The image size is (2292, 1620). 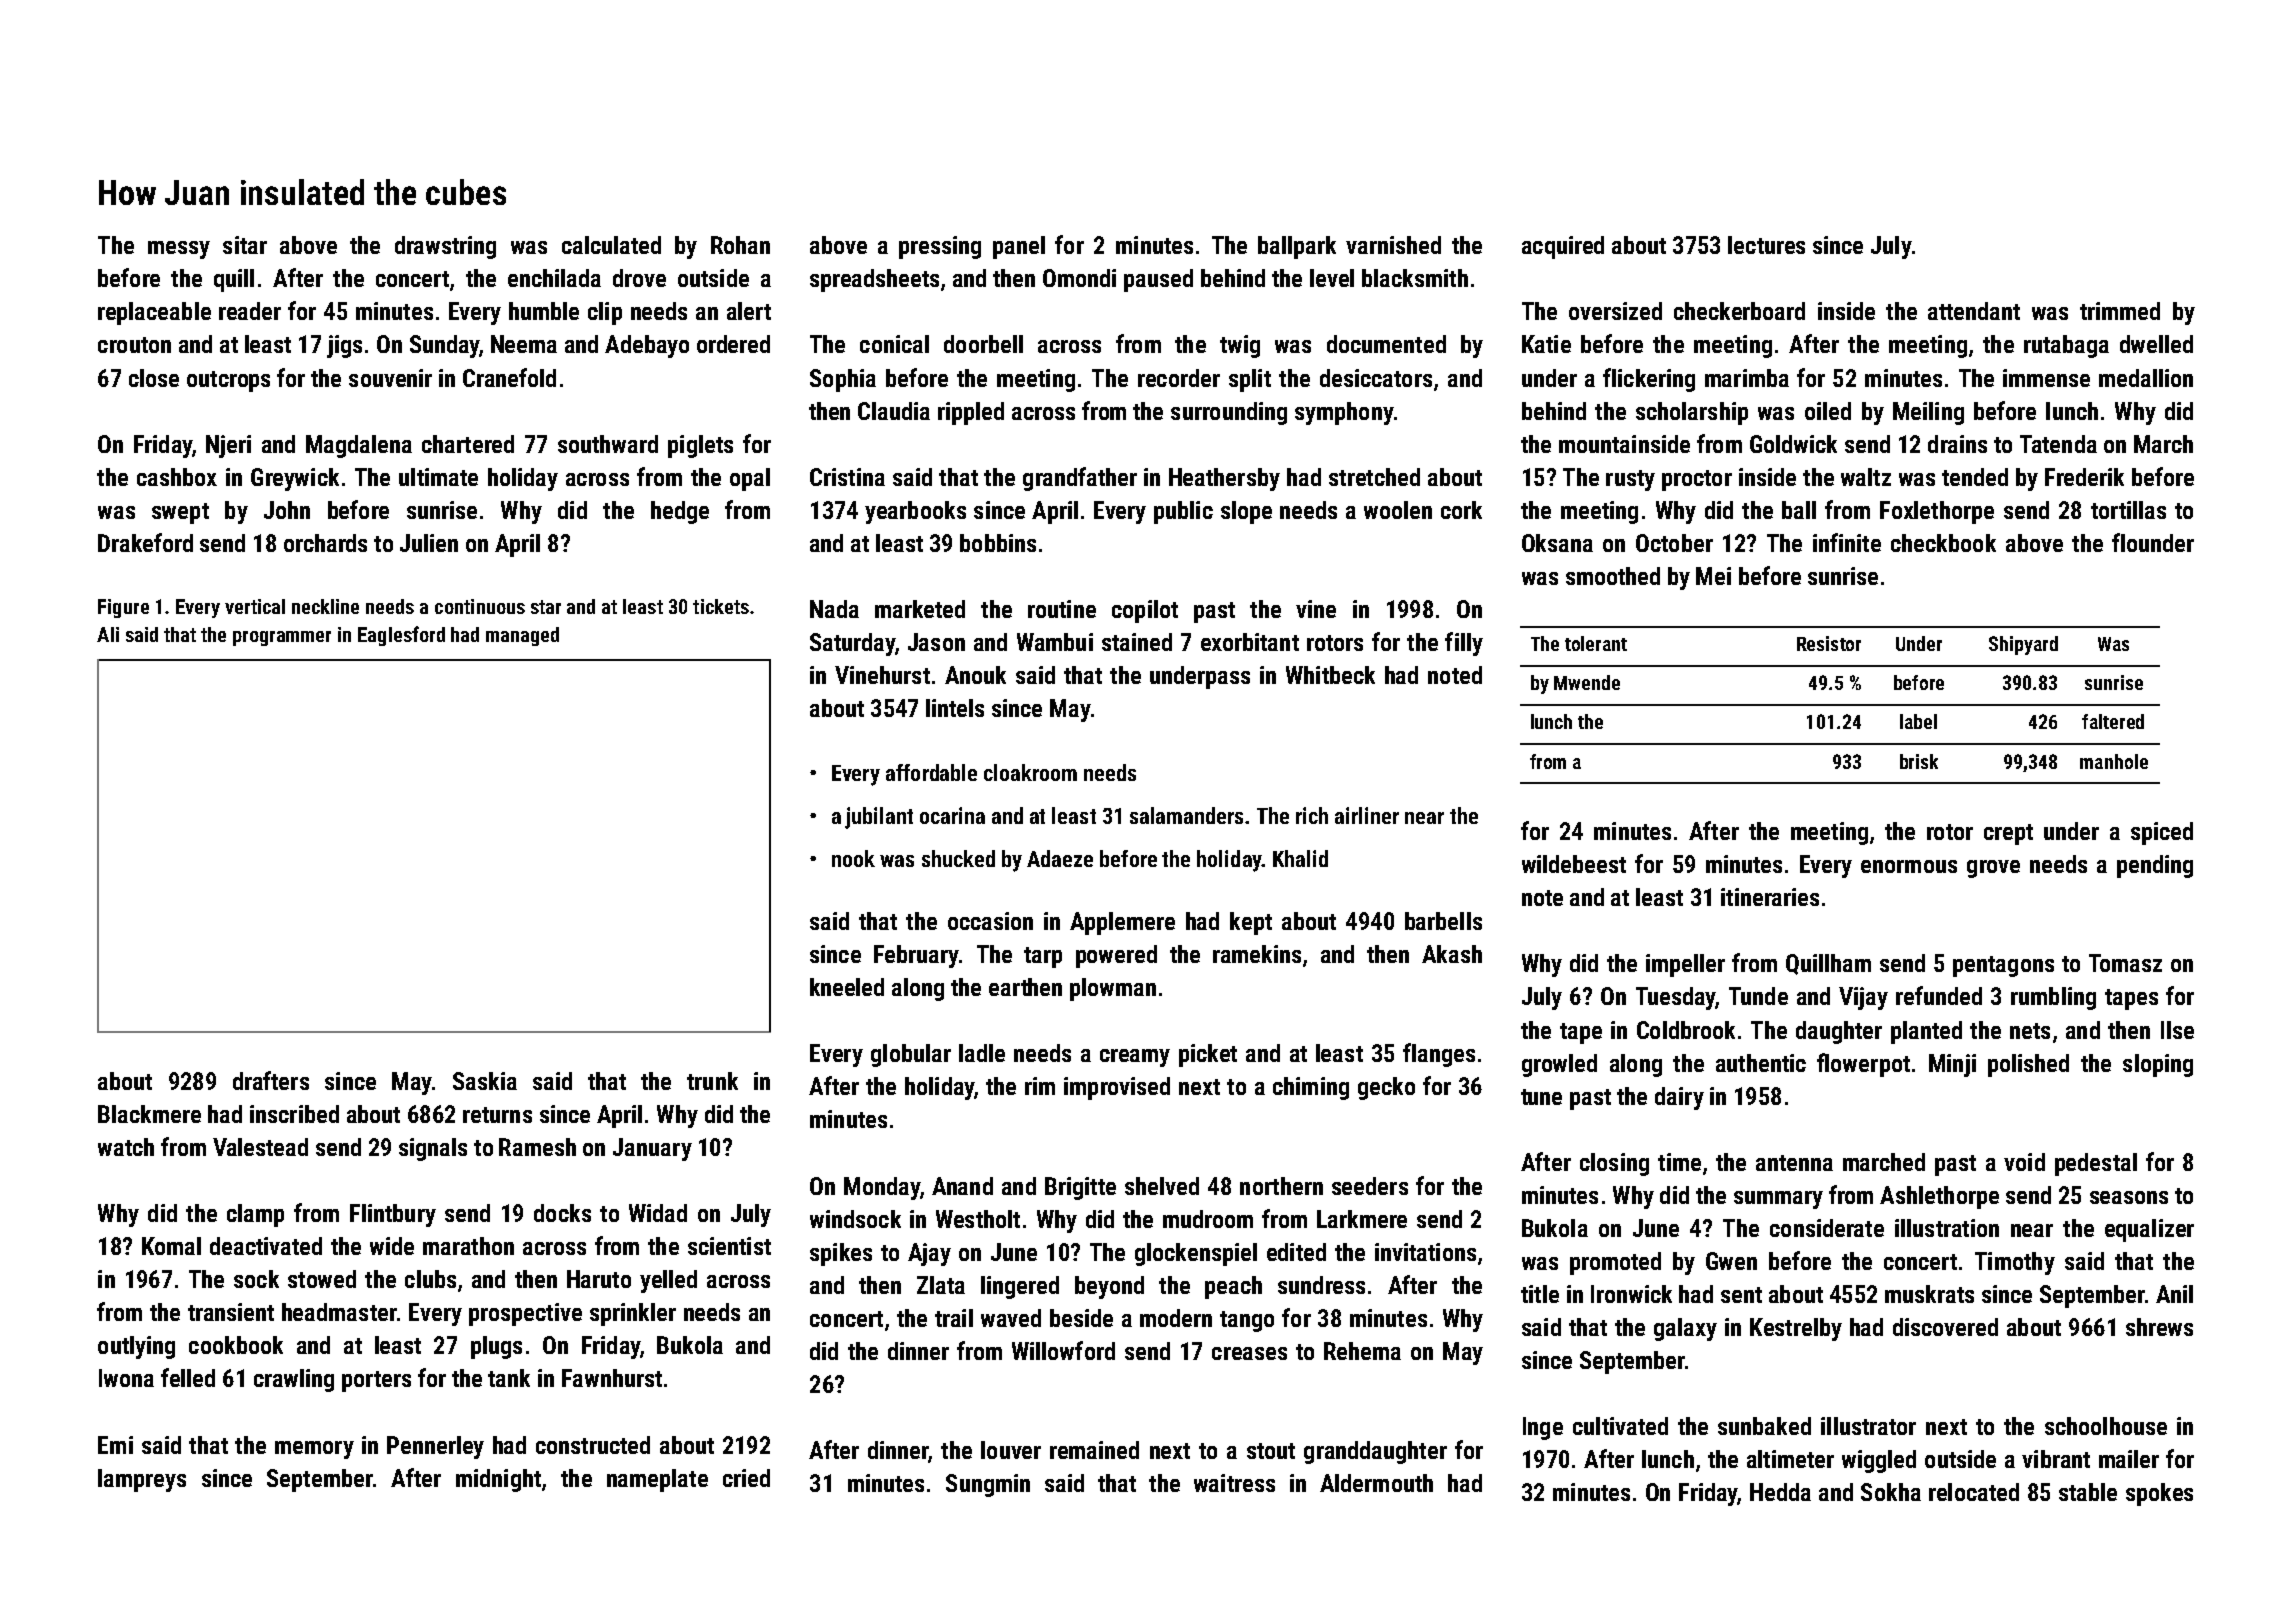 What do you see at coordinates (852, 644) in the screenshot?
I see `Saturday` at bounding box center [852, 644].
